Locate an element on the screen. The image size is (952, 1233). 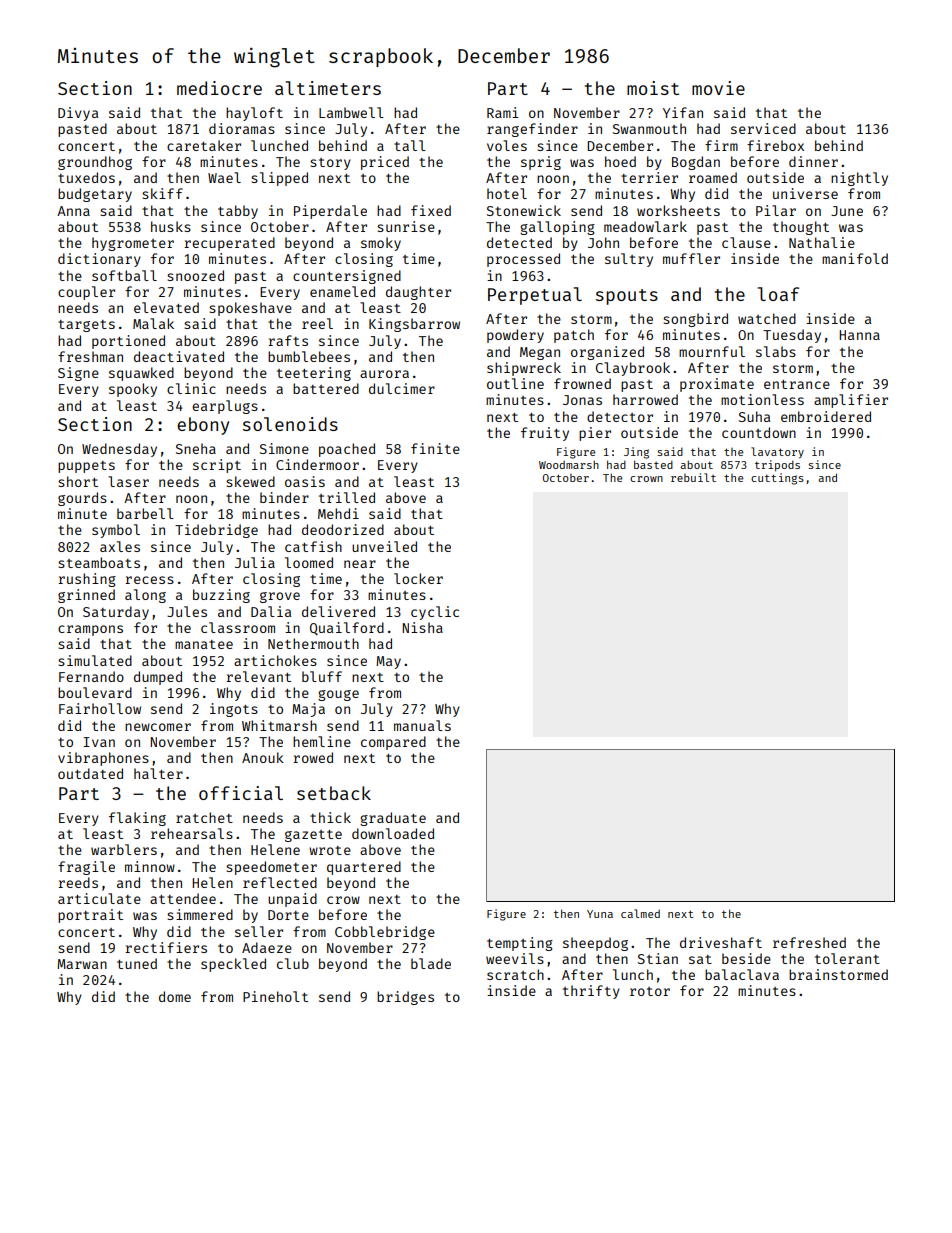
compared is located at coordinates (393, 743).
